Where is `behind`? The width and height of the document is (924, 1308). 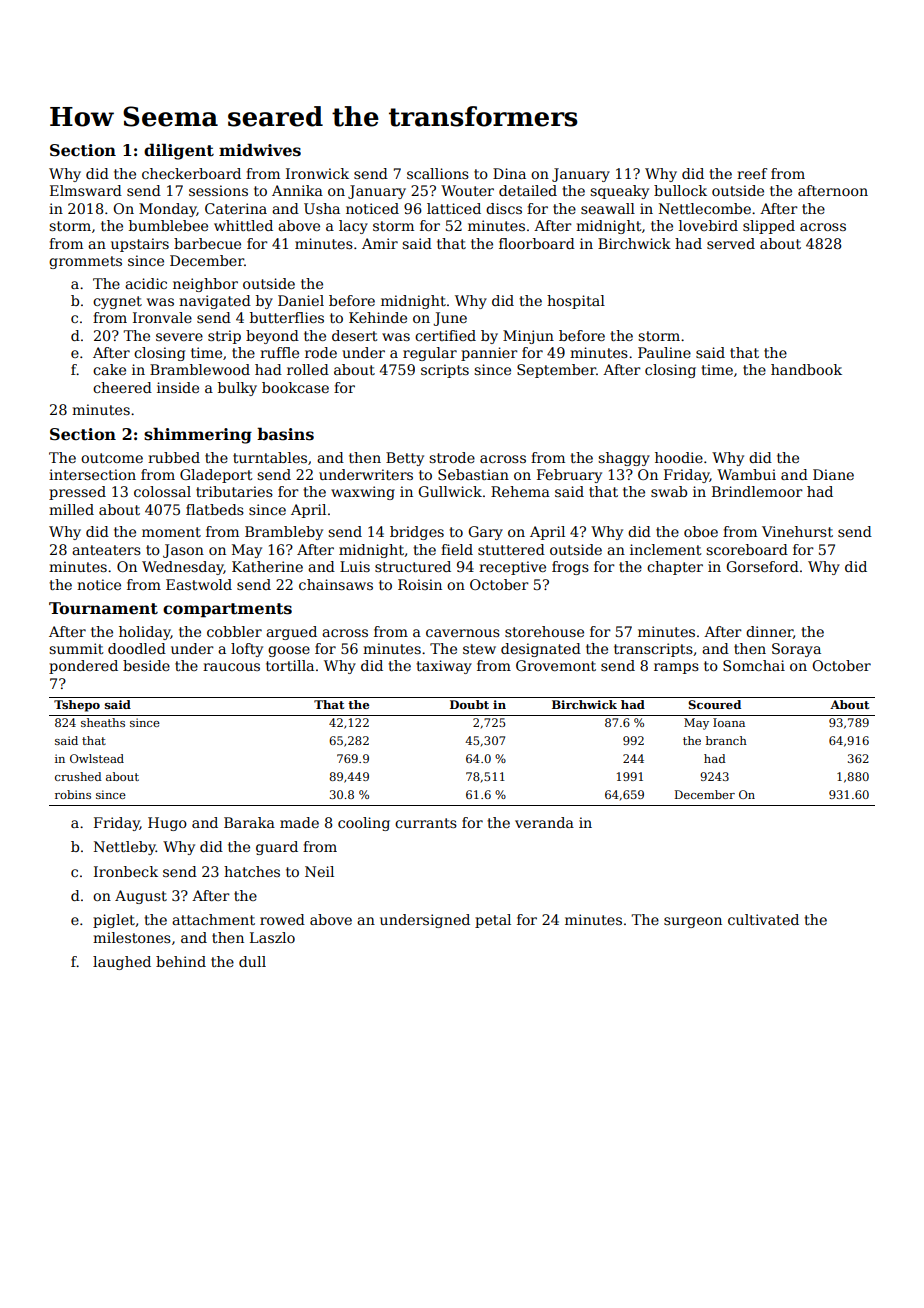
behind is located at coordinates (181, 961).
